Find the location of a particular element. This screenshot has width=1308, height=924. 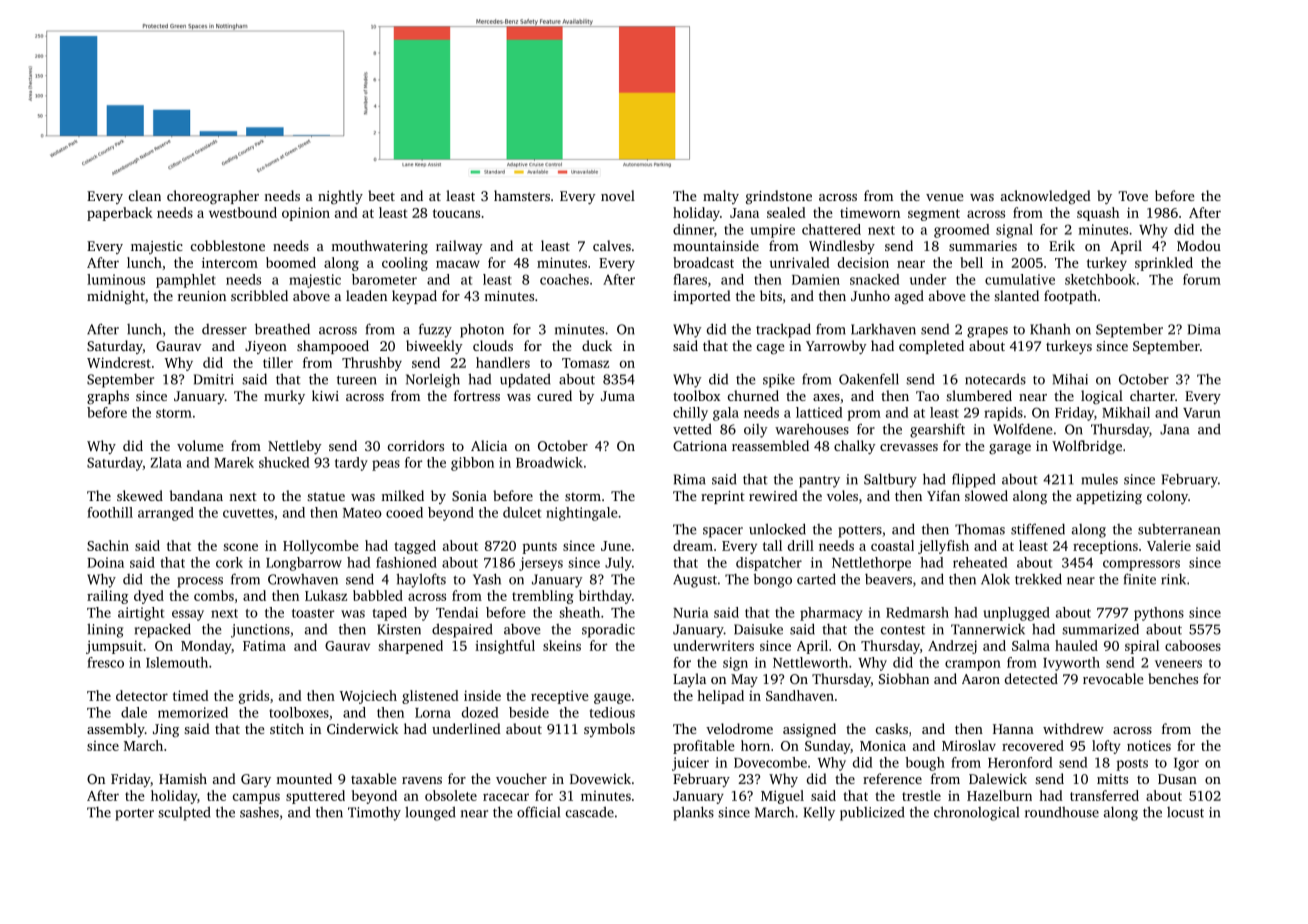

repacked is located at coordinates (163, 630).
